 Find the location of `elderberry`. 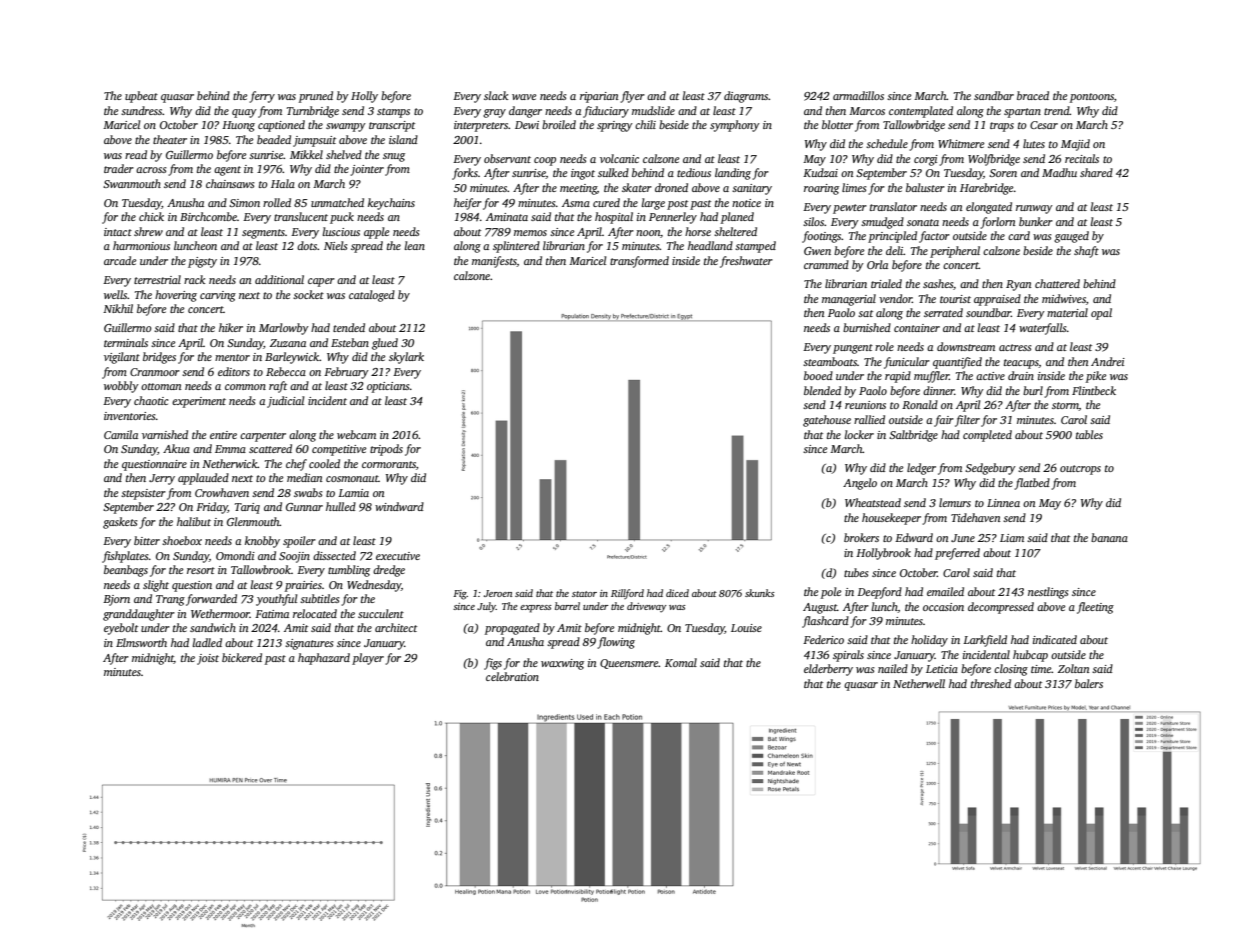

elderberry is located at coordinates (828, 670).
